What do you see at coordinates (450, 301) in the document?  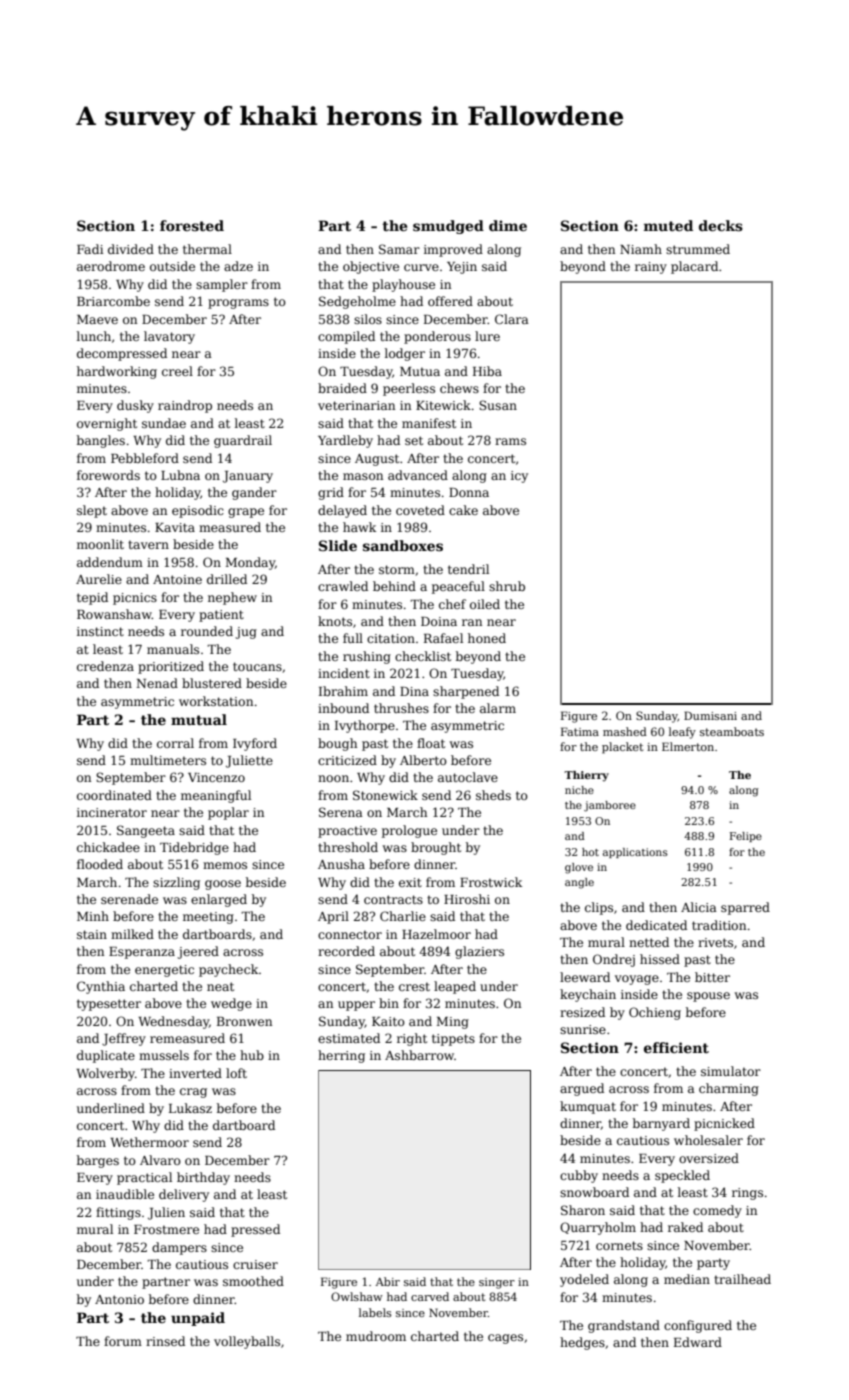 I see `offered` at bounding box center [450, 301].
